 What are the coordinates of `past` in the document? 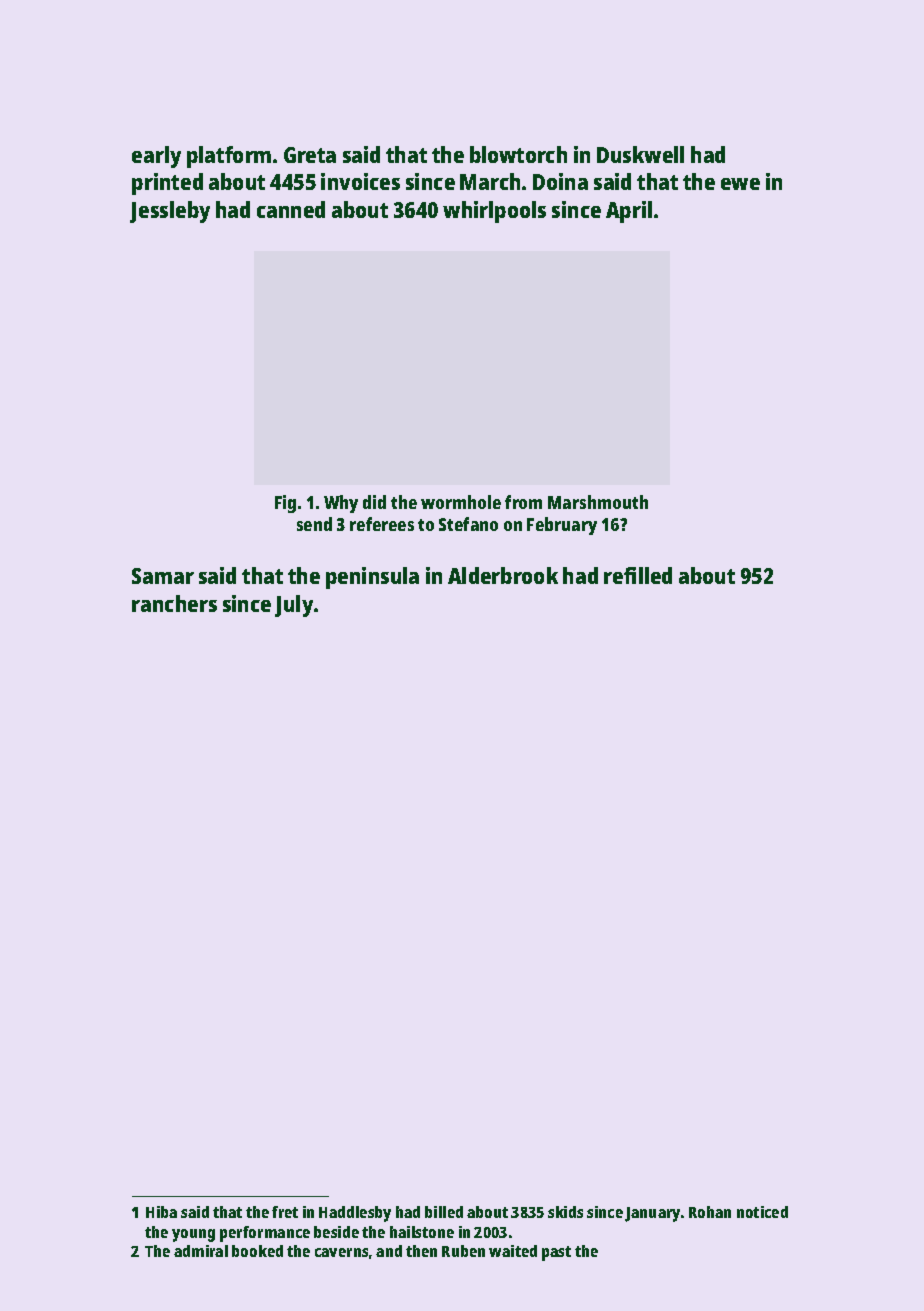 It's located at (556, 1253).
